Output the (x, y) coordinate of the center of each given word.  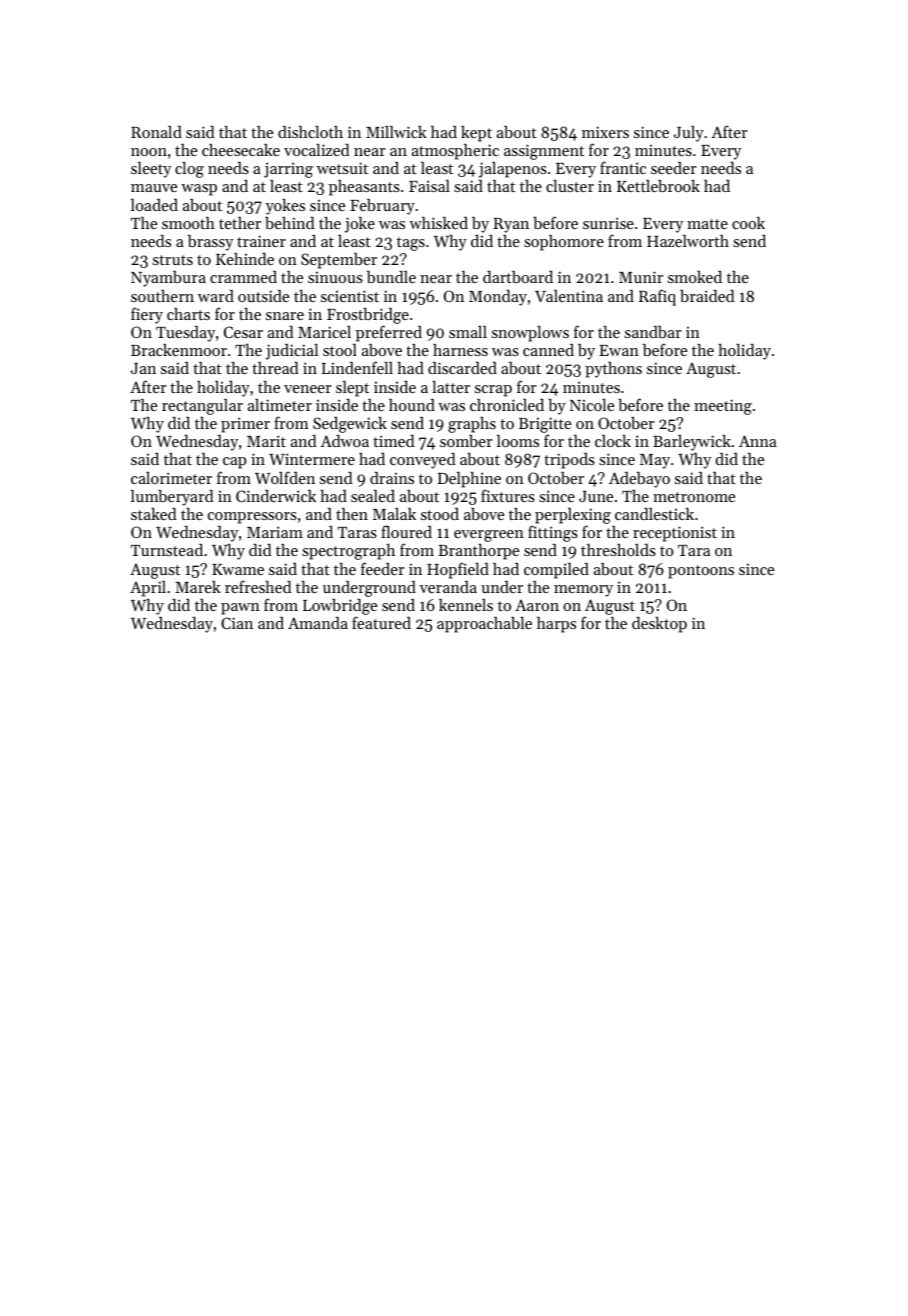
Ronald (156, 132)
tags (411, 244)
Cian (237, 623)
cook (748, 223)
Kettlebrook (658, 186)
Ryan (511, 225)
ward (216, 296)
